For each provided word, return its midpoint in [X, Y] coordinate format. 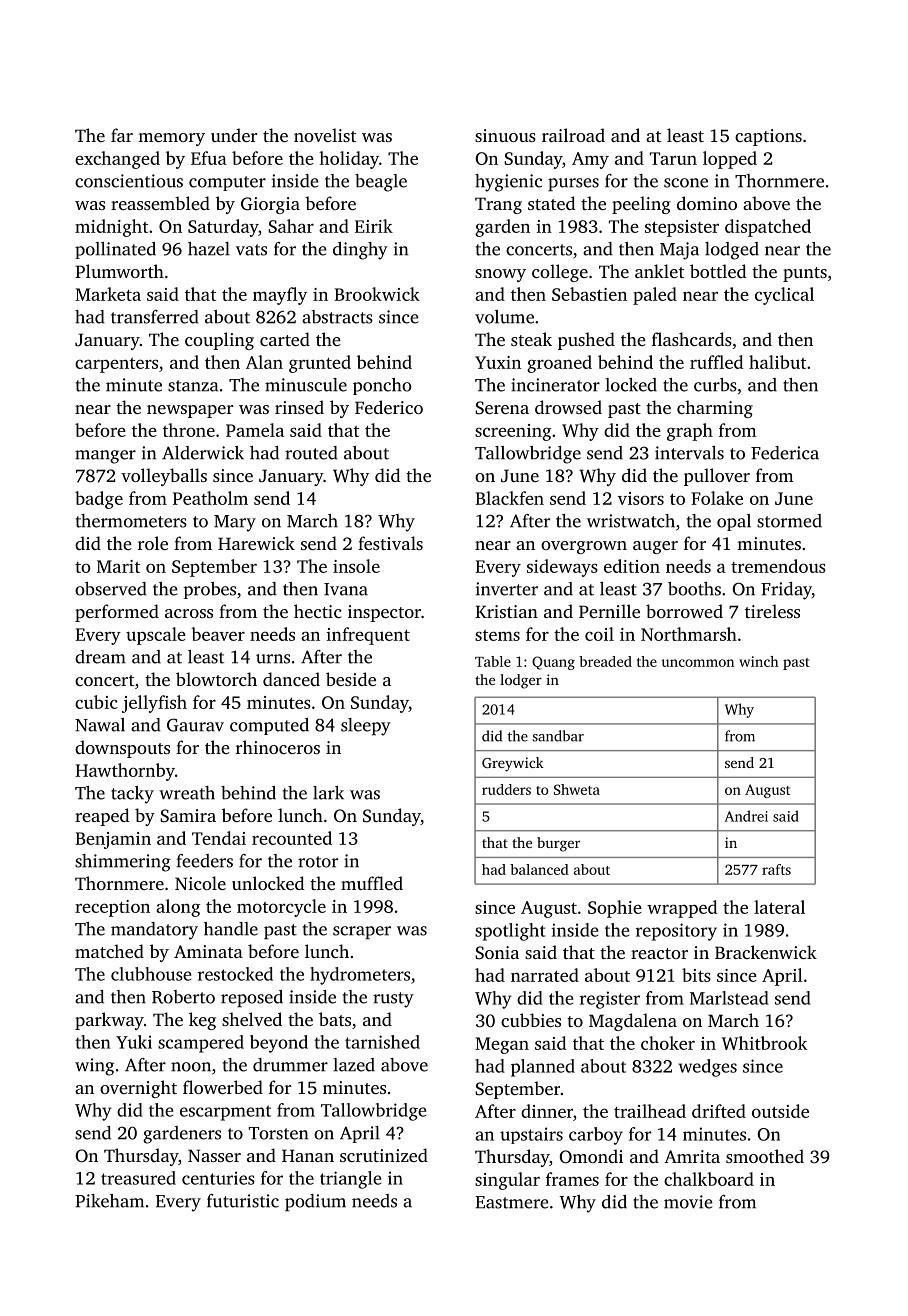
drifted [719, 1111]
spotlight [510, 932]
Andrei [746, 816]
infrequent [368, 636]
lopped [730, 160]
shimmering [123, 863]
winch [758, 661]
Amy [590, 160]
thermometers [131, 521]
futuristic [243, 1201]
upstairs [531, 1135]
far [122, 135]
